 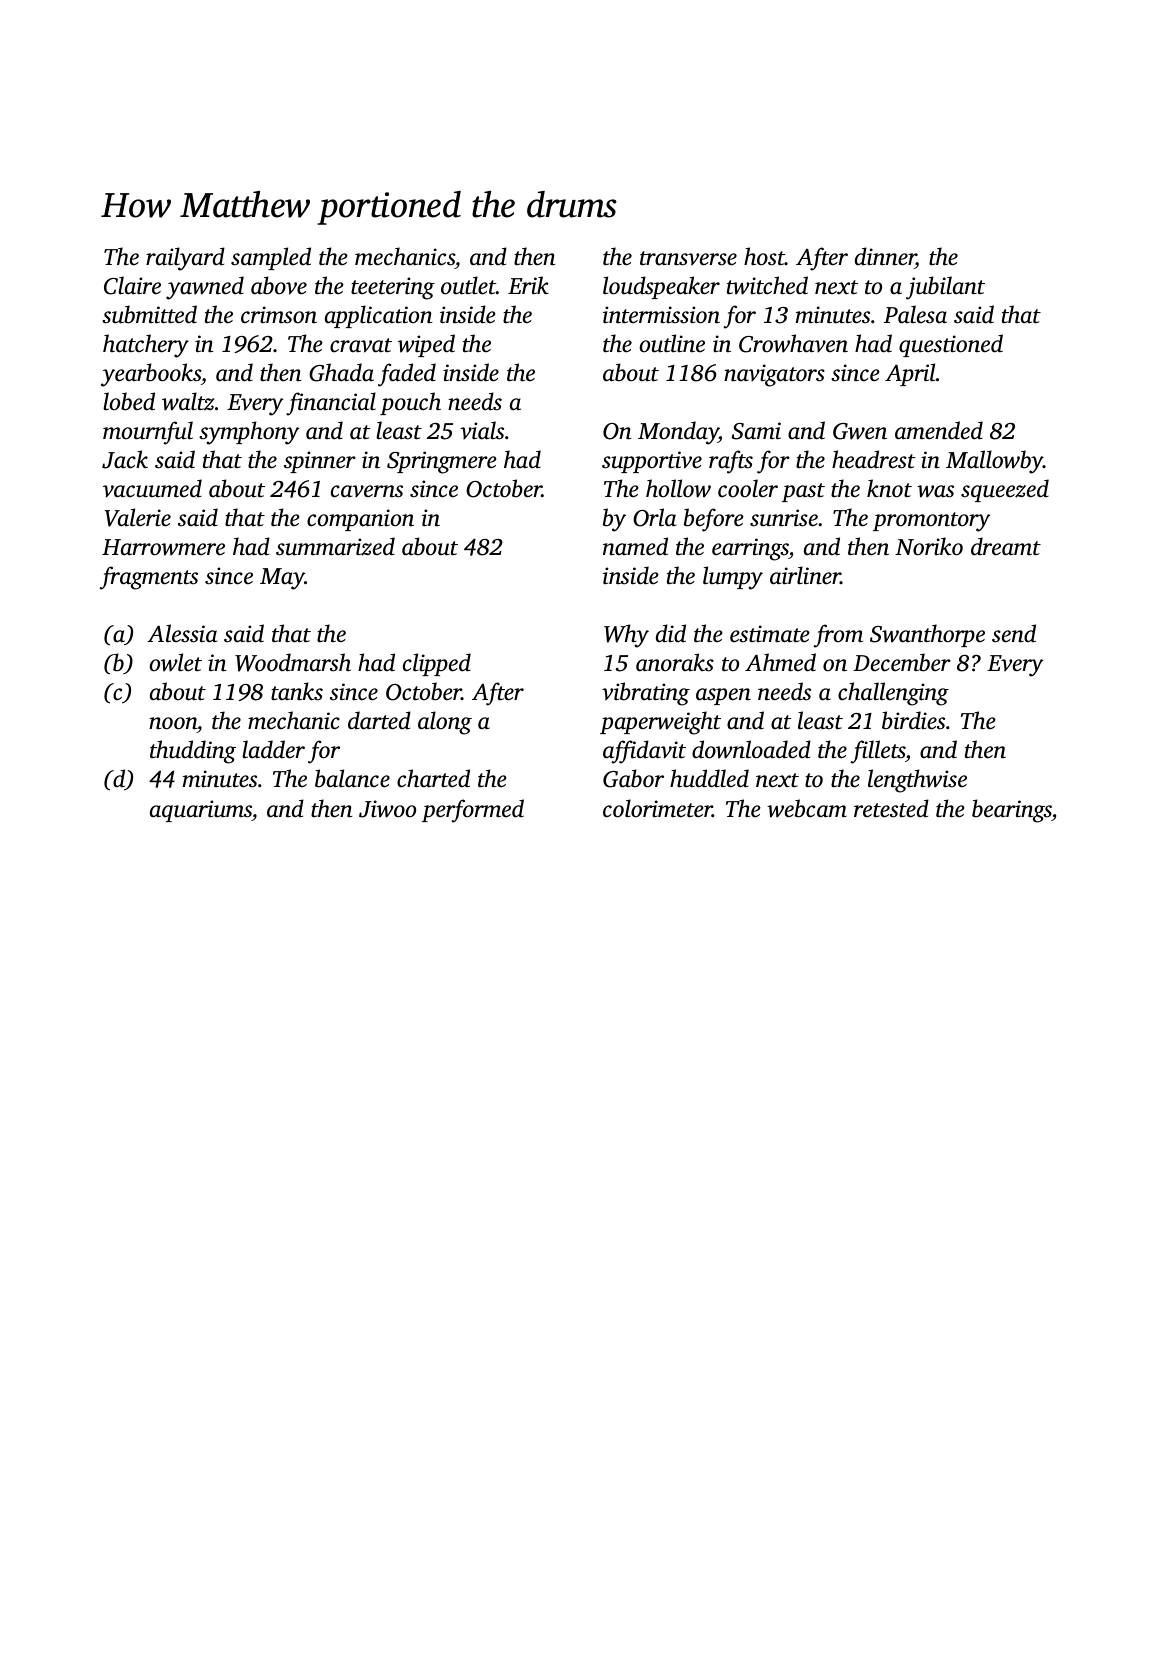 I want to click on fillets, so click(x=878, y=752).
